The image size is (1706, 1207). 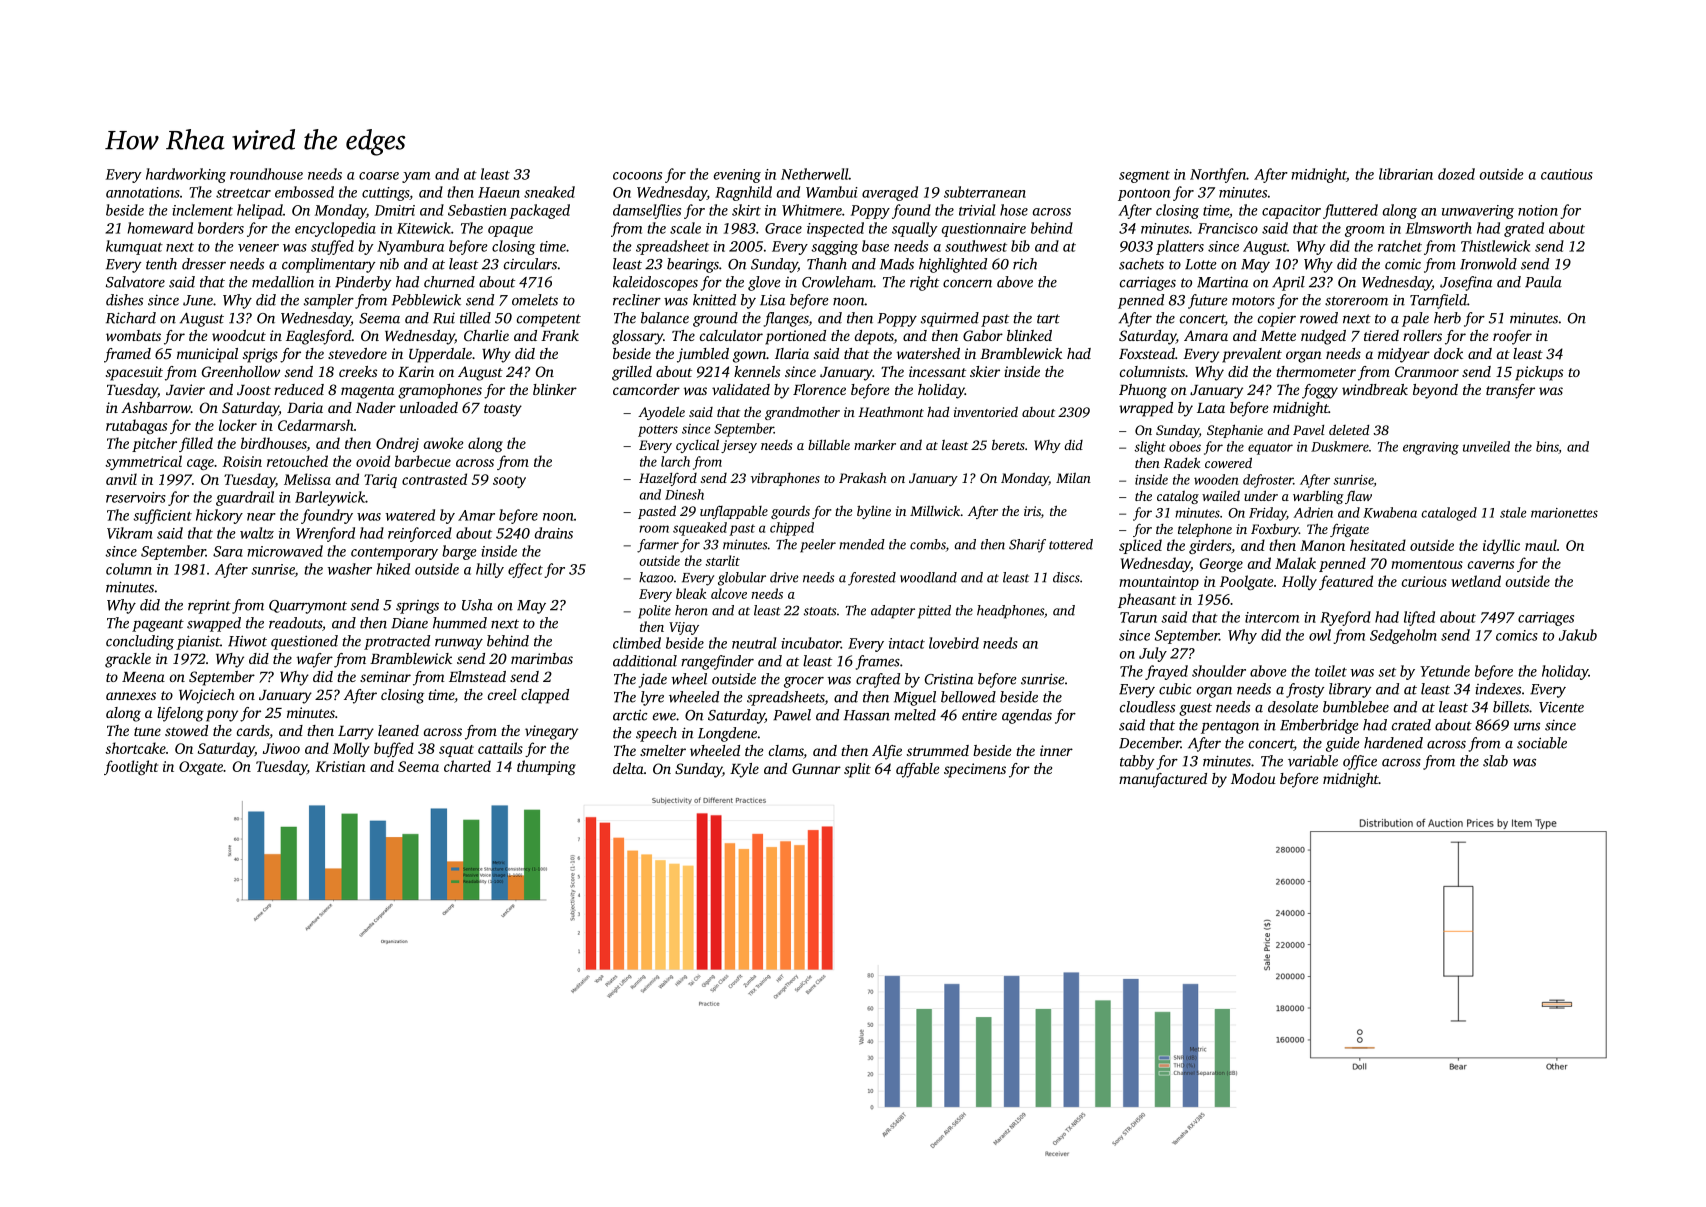 What do you see at coordinates (744, 770) in the screenshot?
I see `Kyle` at bounding box center [744, 770].
